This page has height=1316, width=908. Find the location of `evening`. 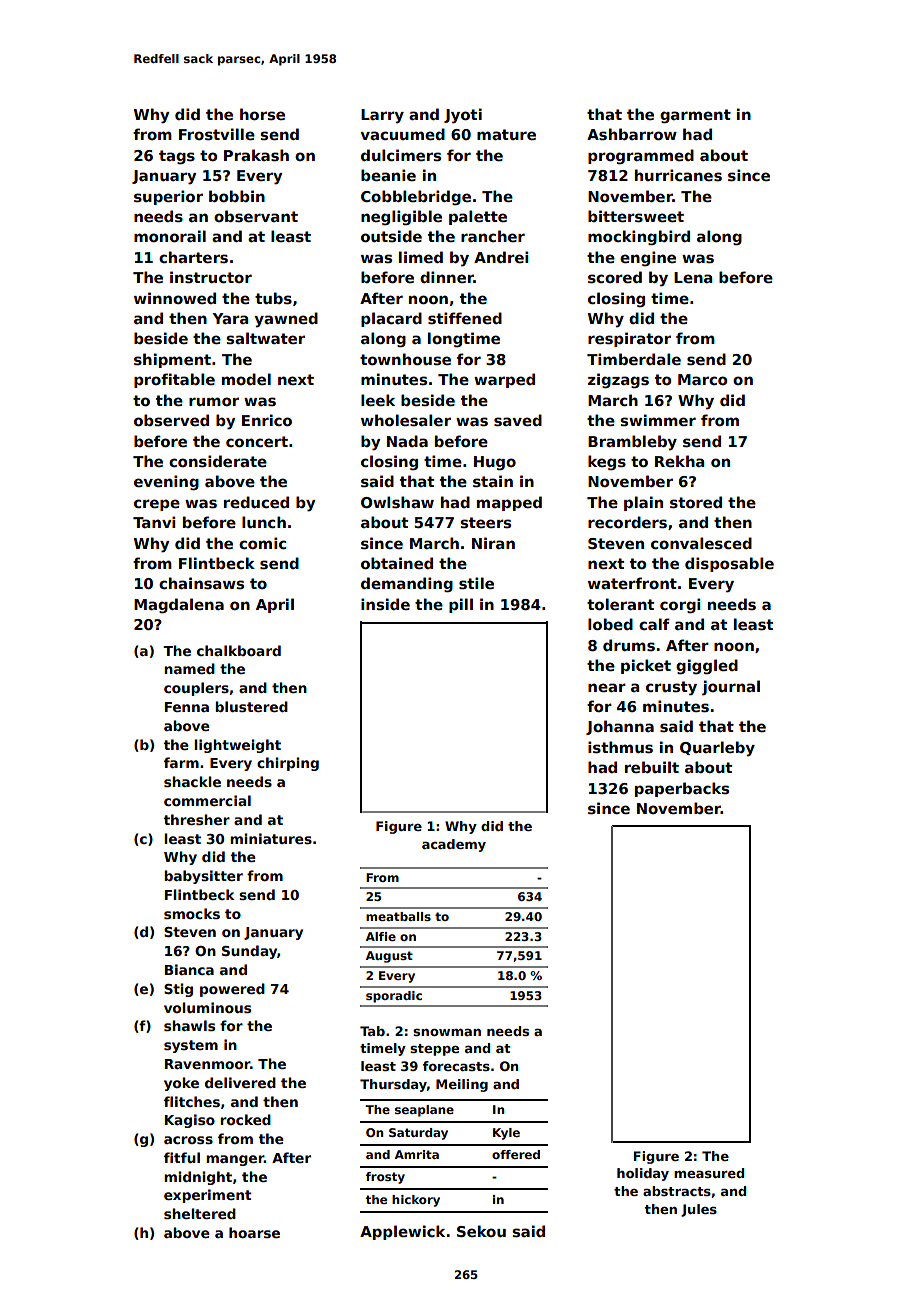

evening is located at coordinates (166, 483).
